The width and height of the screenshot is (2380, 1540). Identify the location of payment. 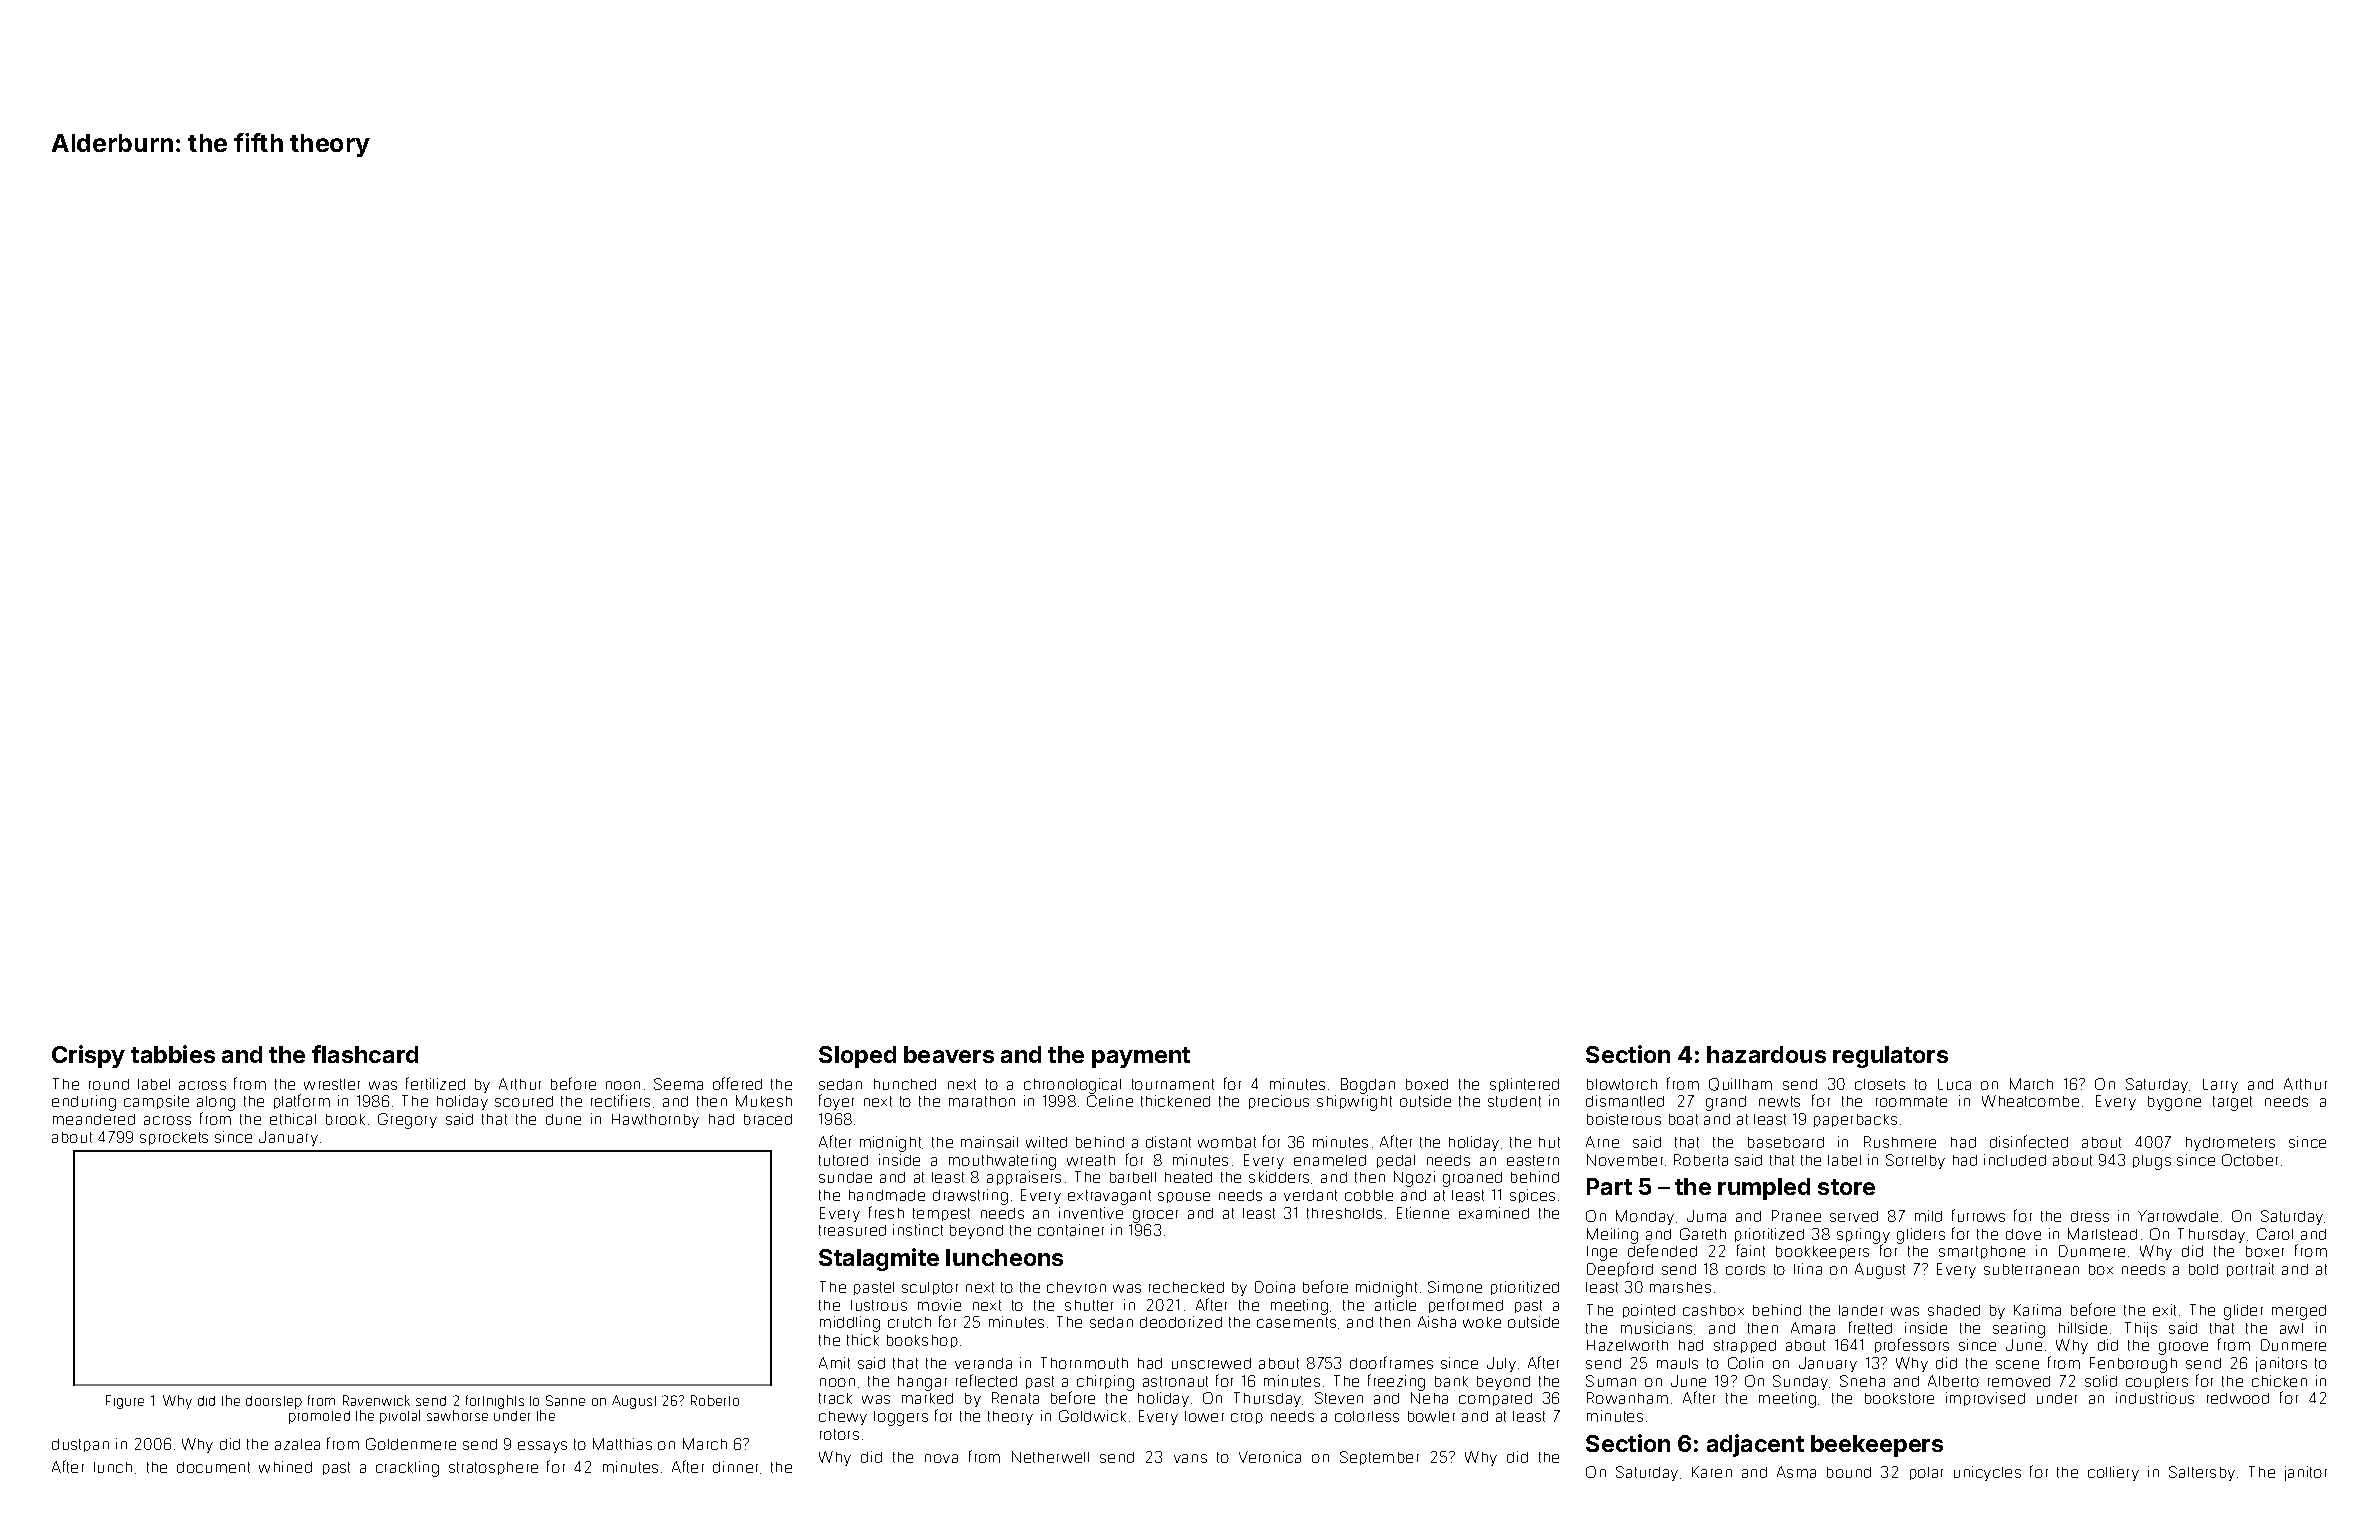
(1141, 1057).
